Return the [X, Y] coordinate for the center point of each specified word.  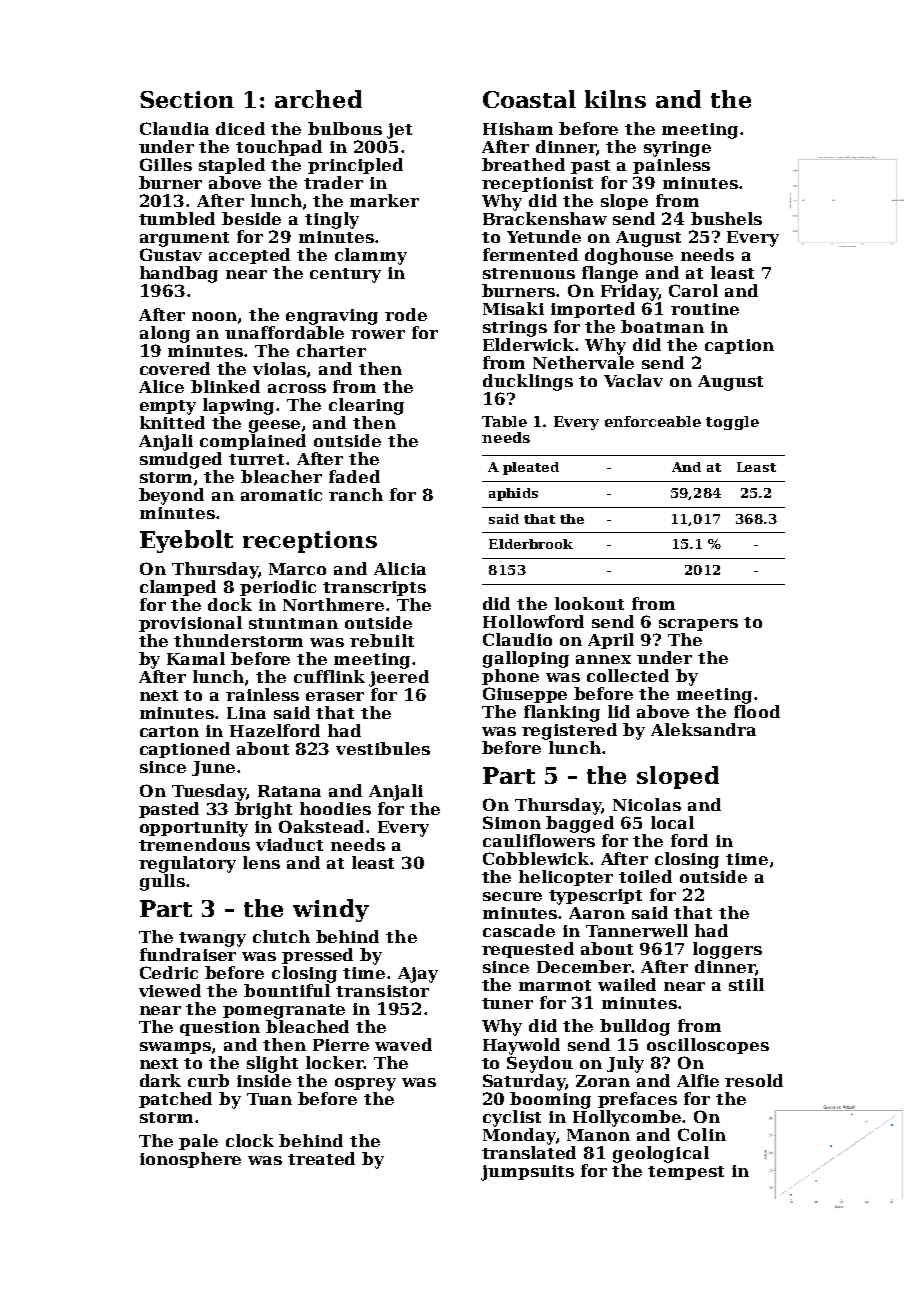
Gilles [166, 164]
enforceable [653, 421]
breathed [523, 164]
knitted [172, 422]
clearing [366, 406]
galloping [526, 659]
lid [619, 711]
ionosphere [190, 1160]
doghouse [629, 256]
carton [169, 731]
